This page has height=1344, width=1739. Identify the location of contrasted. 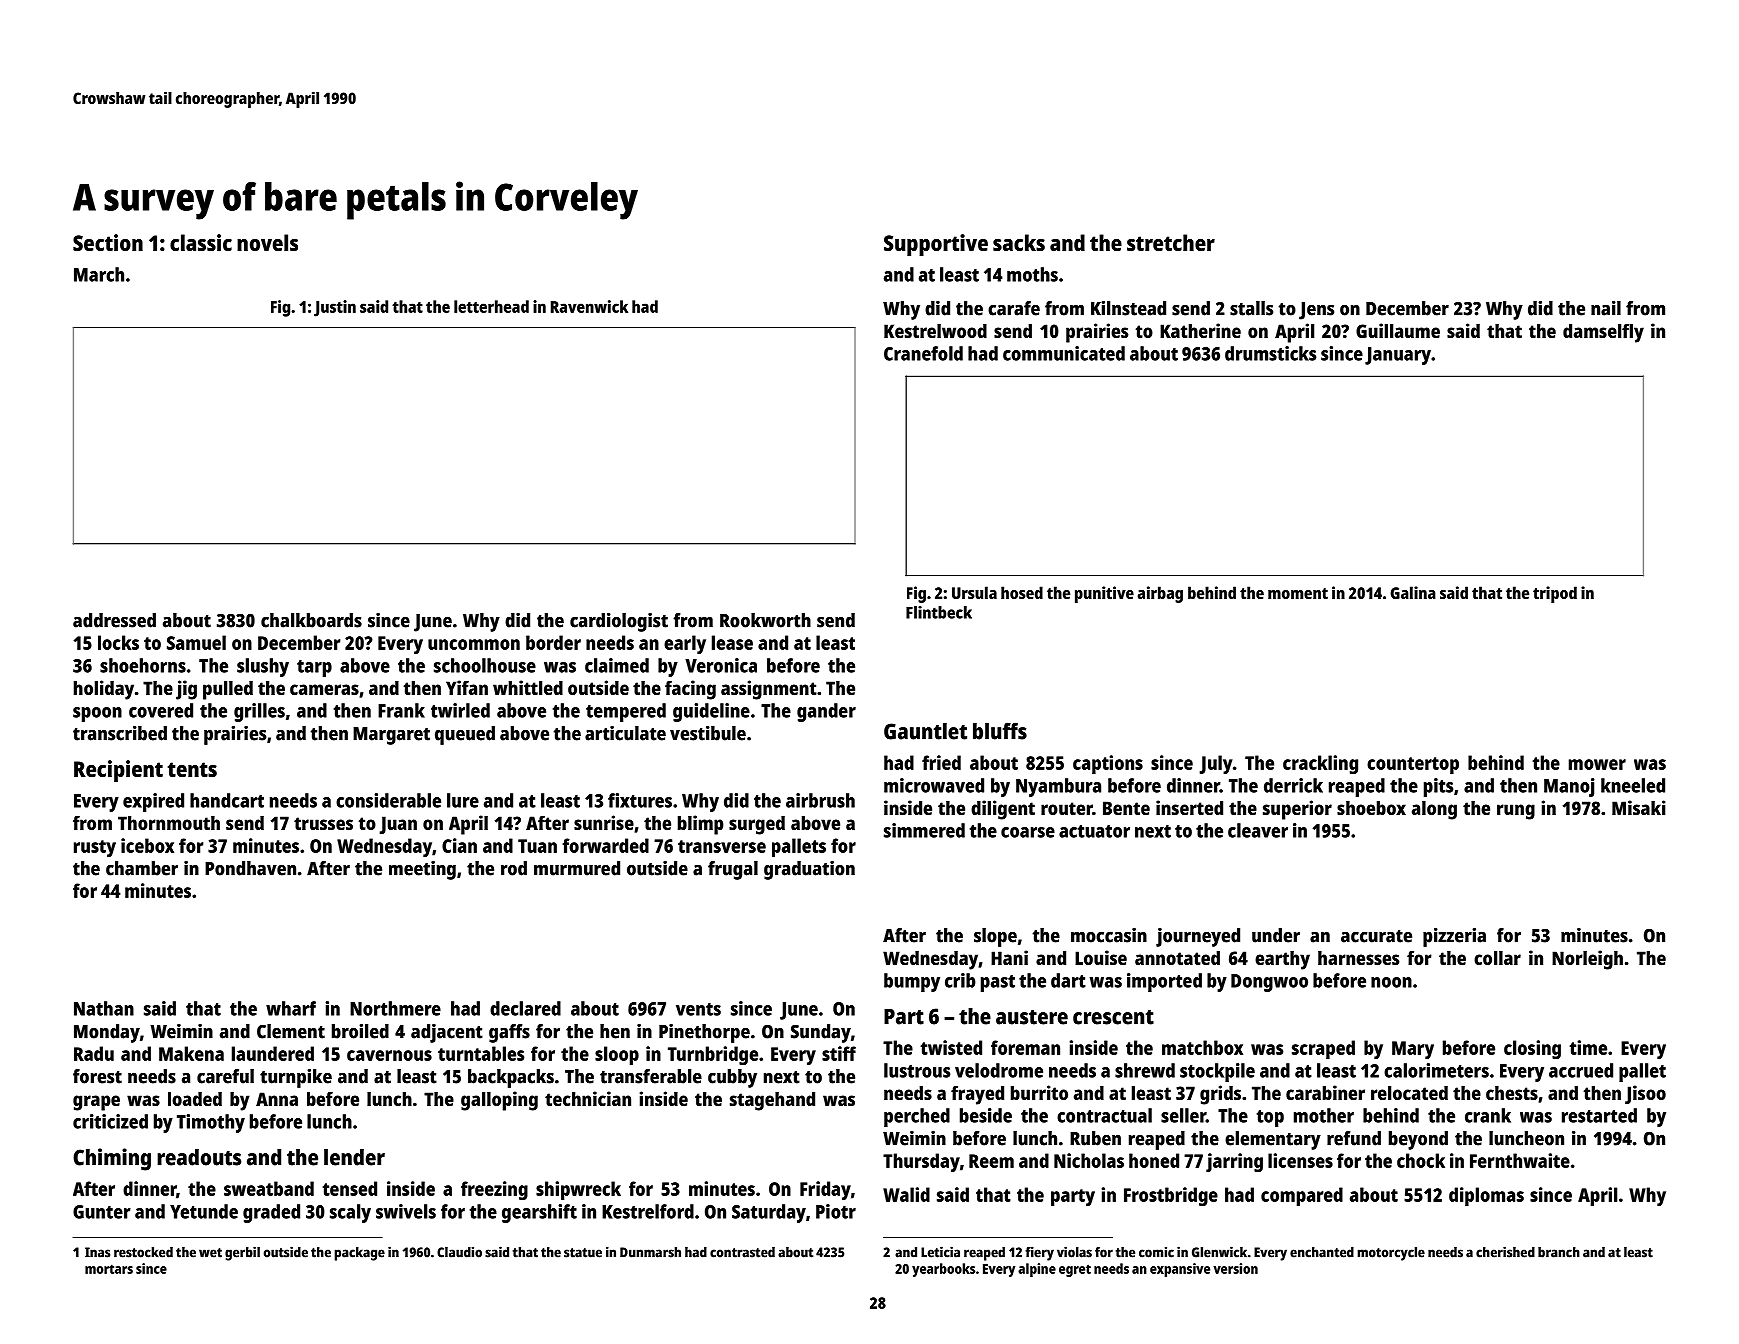
(742, 1252).
